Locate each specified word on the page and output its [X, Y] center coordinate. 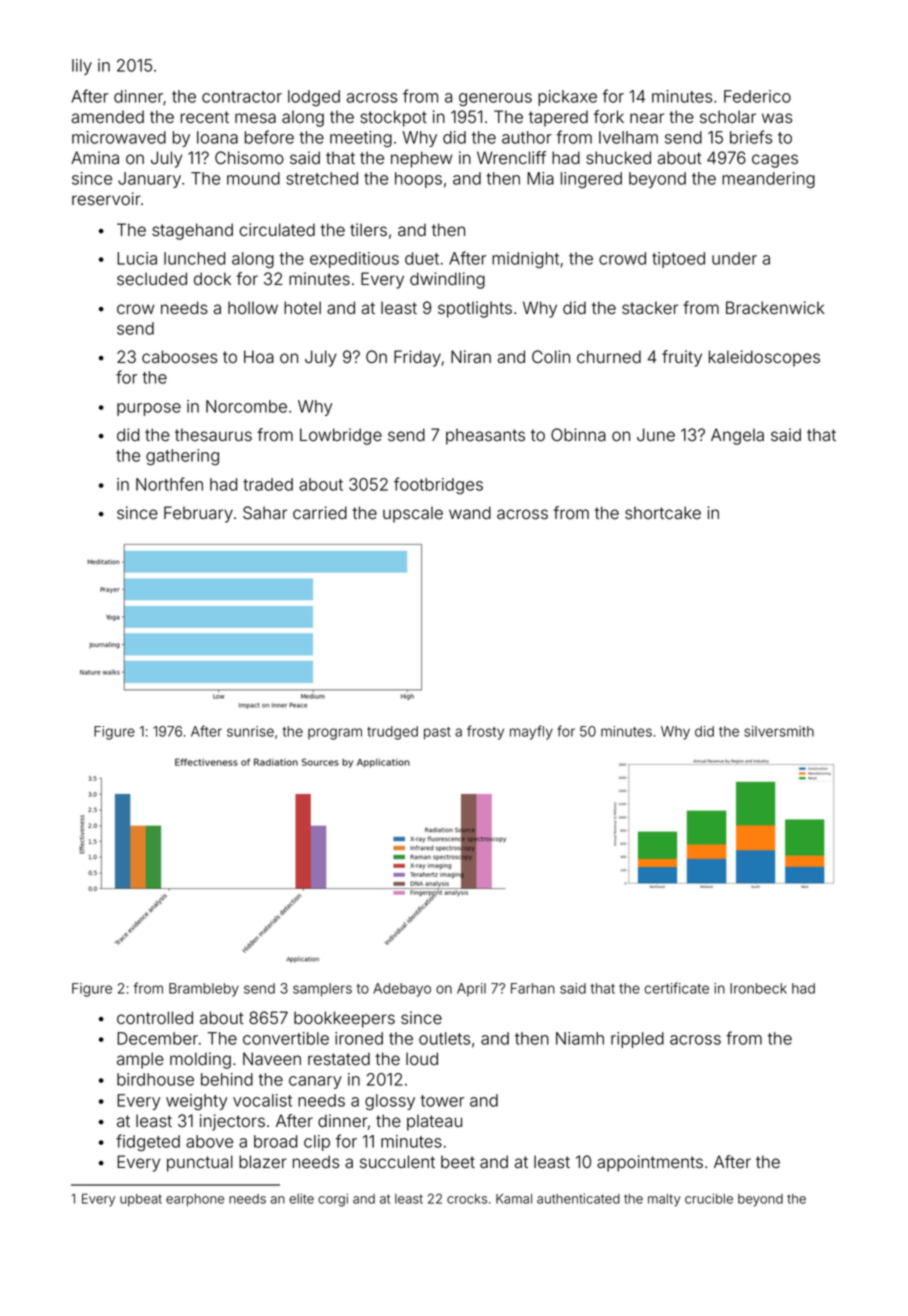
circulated [277, 230]
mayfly [531, 732]
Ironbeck [758, 988]
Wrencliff [511, 158]
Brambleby [204, 990]
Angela [737, 436]
